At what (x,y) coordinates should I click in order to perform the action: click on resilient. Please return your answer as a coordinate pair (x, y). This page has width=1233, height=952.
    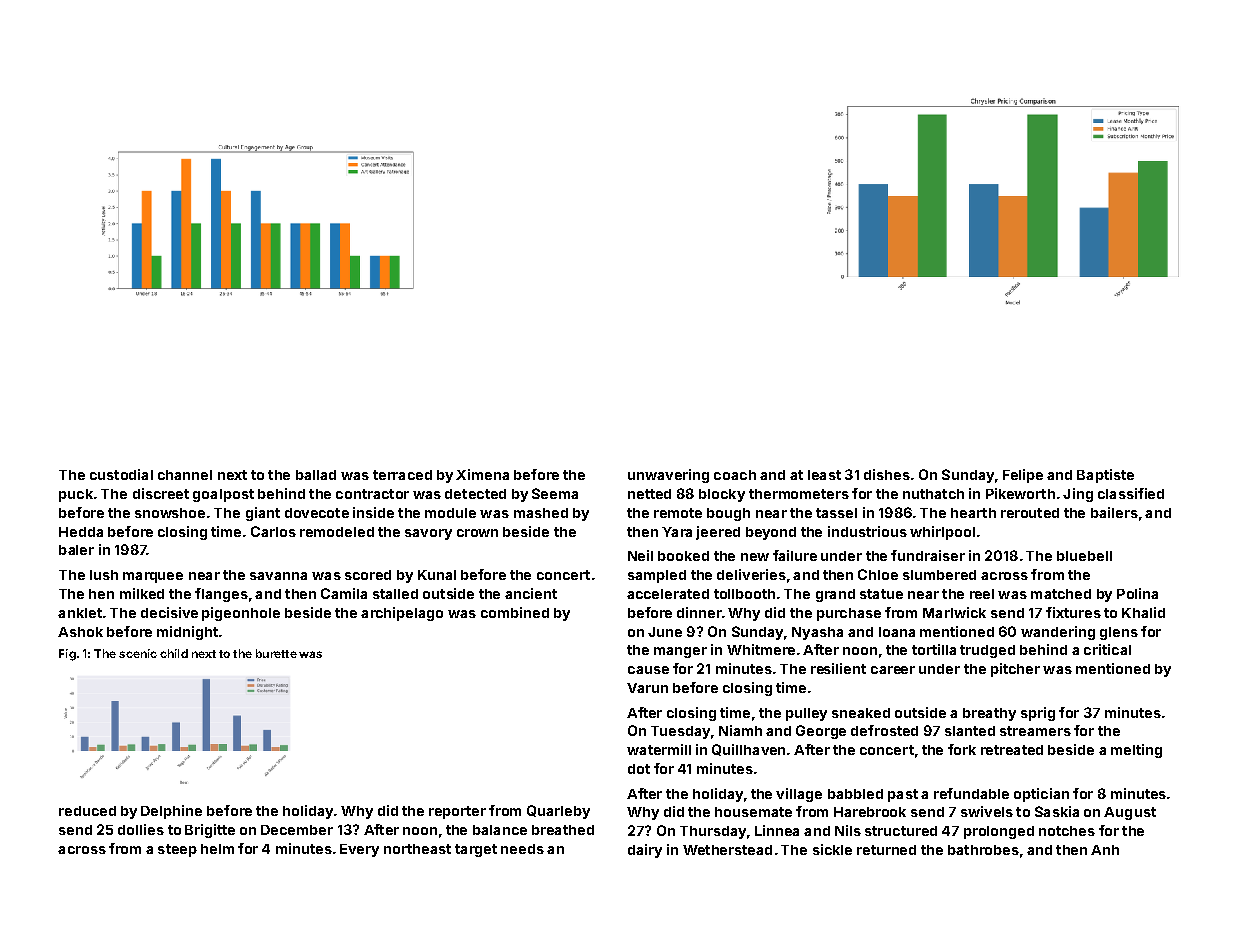
    Looking at the image, I should click on (838, 668).
